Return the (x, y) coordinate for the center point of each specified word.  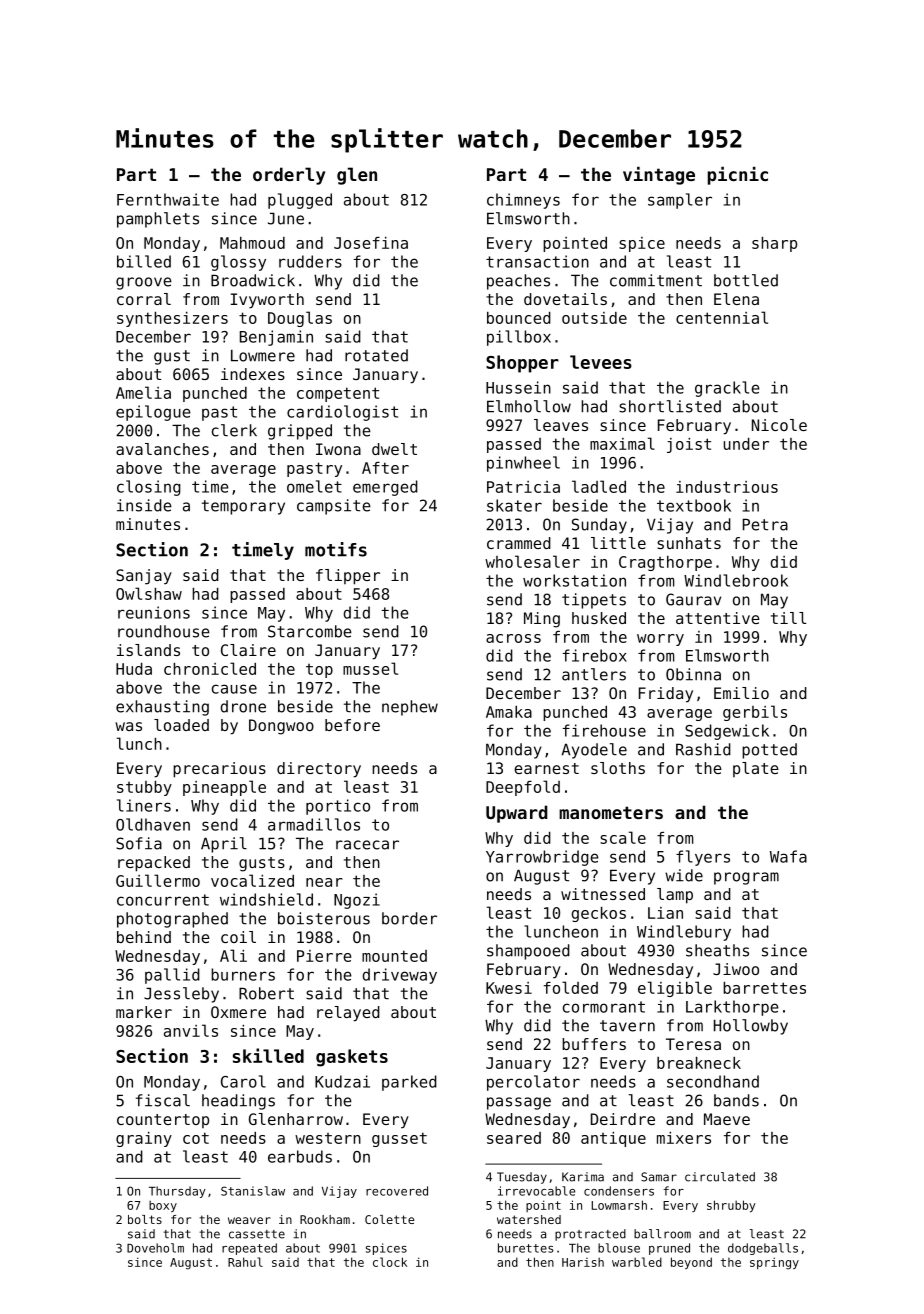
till (788, 618)
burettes (525, 1248)
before (352, 725)
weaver (249, 1220)
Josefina (371, 243)
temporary (243, 507)
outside (594, 318)
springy (774, 1263)
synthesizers (172, 319)
